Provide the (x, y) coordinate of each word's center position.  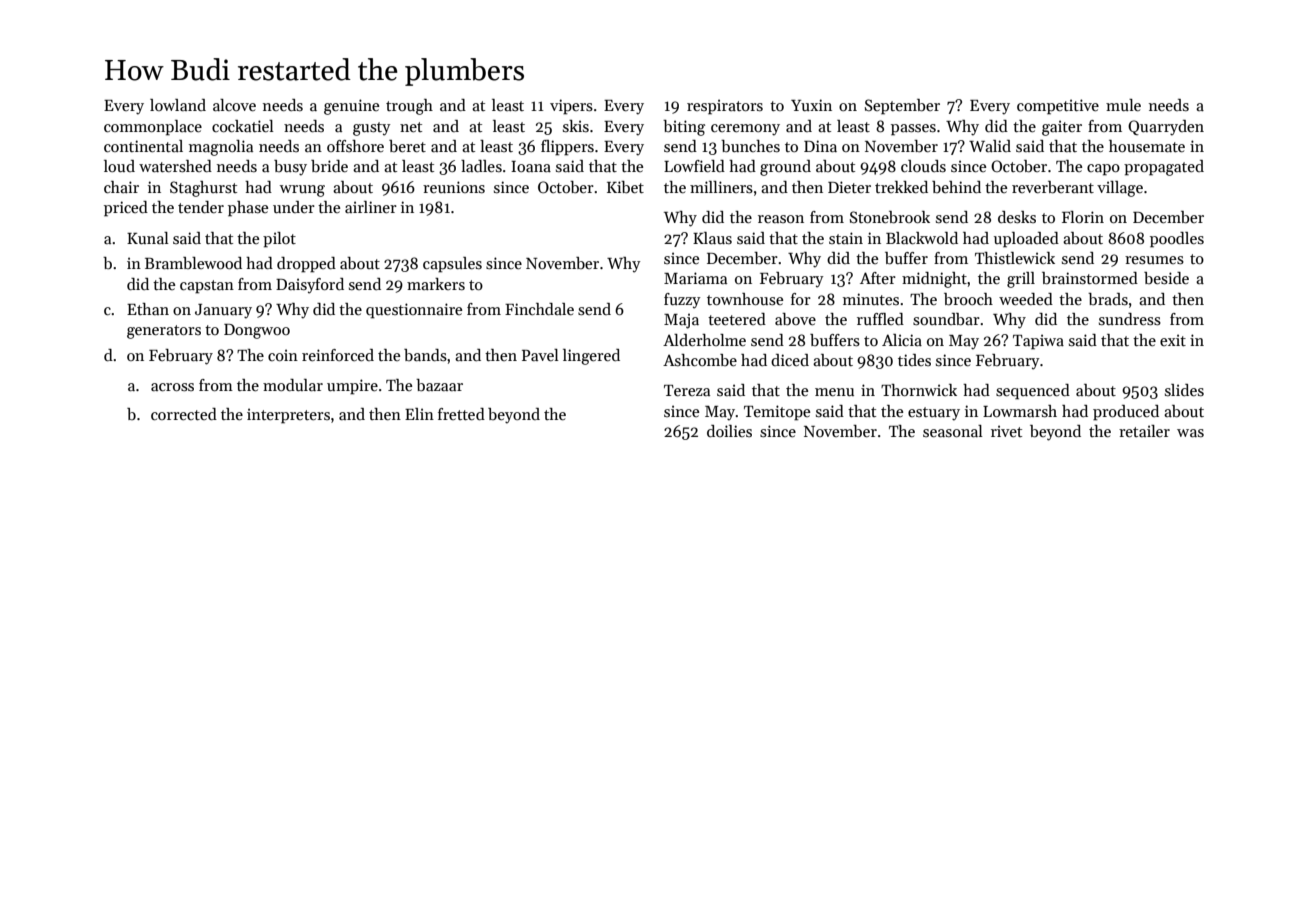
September (902, 107)
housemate (1147, 146)
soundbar (946, 319)
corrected (184, 414)
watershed (175, 166)
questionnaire (414, 311)
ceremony (745, 130)
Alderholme (704, 340)
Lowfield (694, 166)
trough (409, 107)
